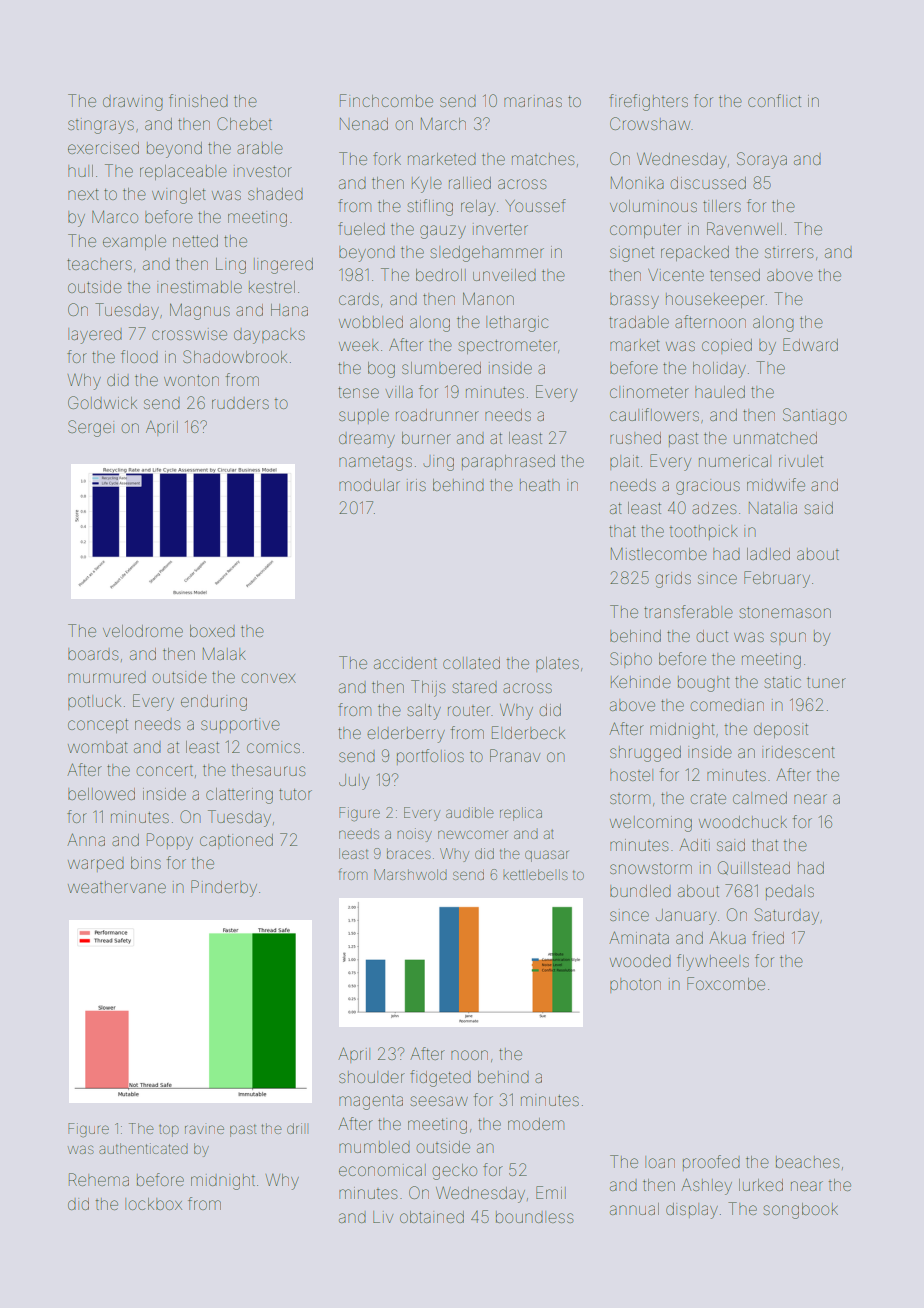 The width and height of the image is (924, 1308). What do you see at coordinates (762, 160) in the image?
I see `Soraya` at bounding box center [762, 160].
